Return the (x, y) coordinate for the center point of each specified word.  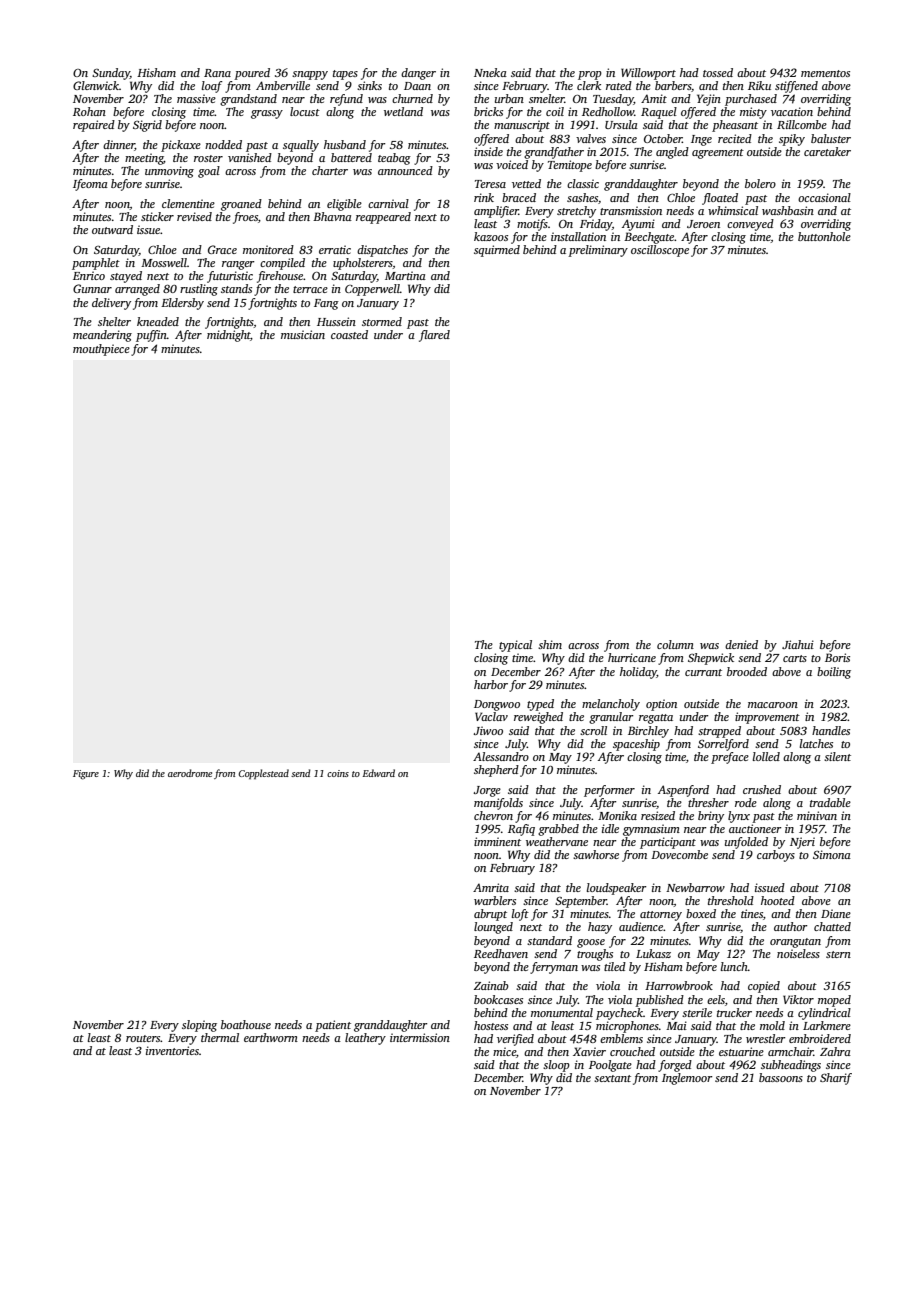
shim (550, 644)
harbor (491, 684)
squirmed (497, 251)
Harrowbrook (679, 985)
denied (741, 644)
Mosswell (164, 262)
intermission (420, 1037)
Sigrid (147, 126)
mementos (825, 73)
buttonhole (824, 236)
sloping (199, 1026)
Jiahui (798, 644)
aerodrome (190, 773)
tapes (345, 75)
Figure (86, 775)
